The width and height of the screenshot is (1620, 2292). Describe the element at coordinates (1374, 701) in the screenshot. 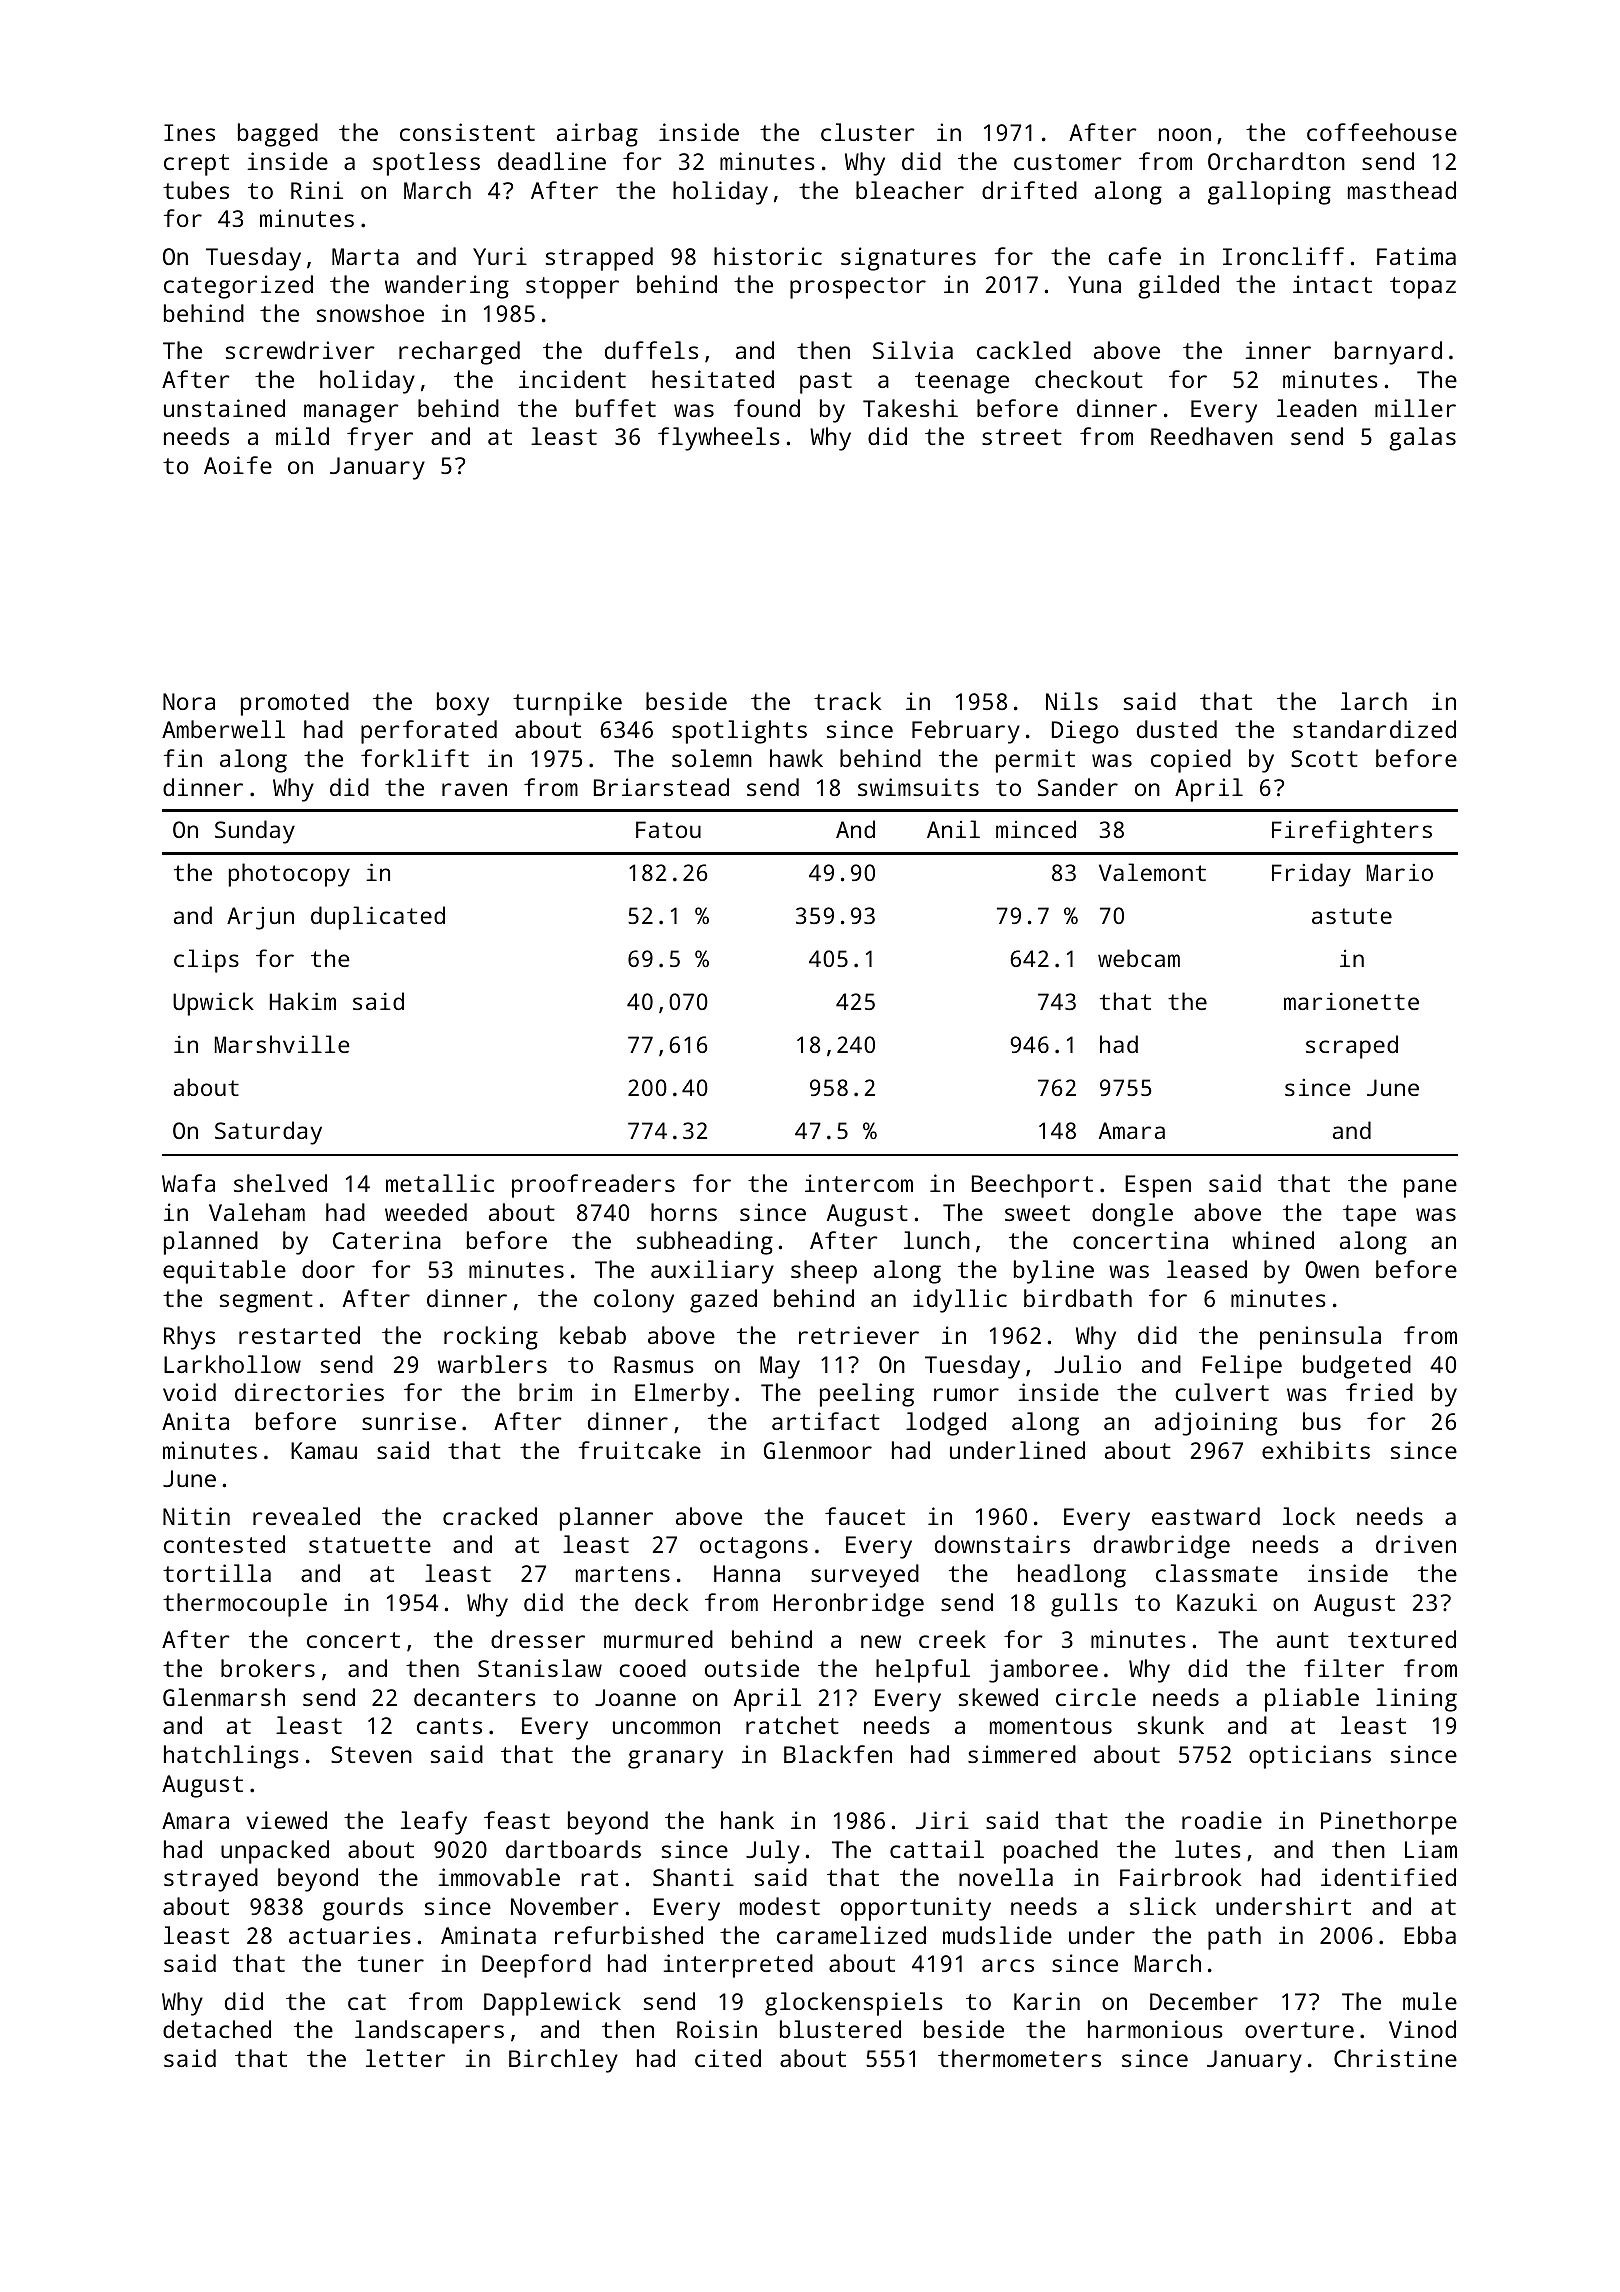

I see `larch` at that location.
